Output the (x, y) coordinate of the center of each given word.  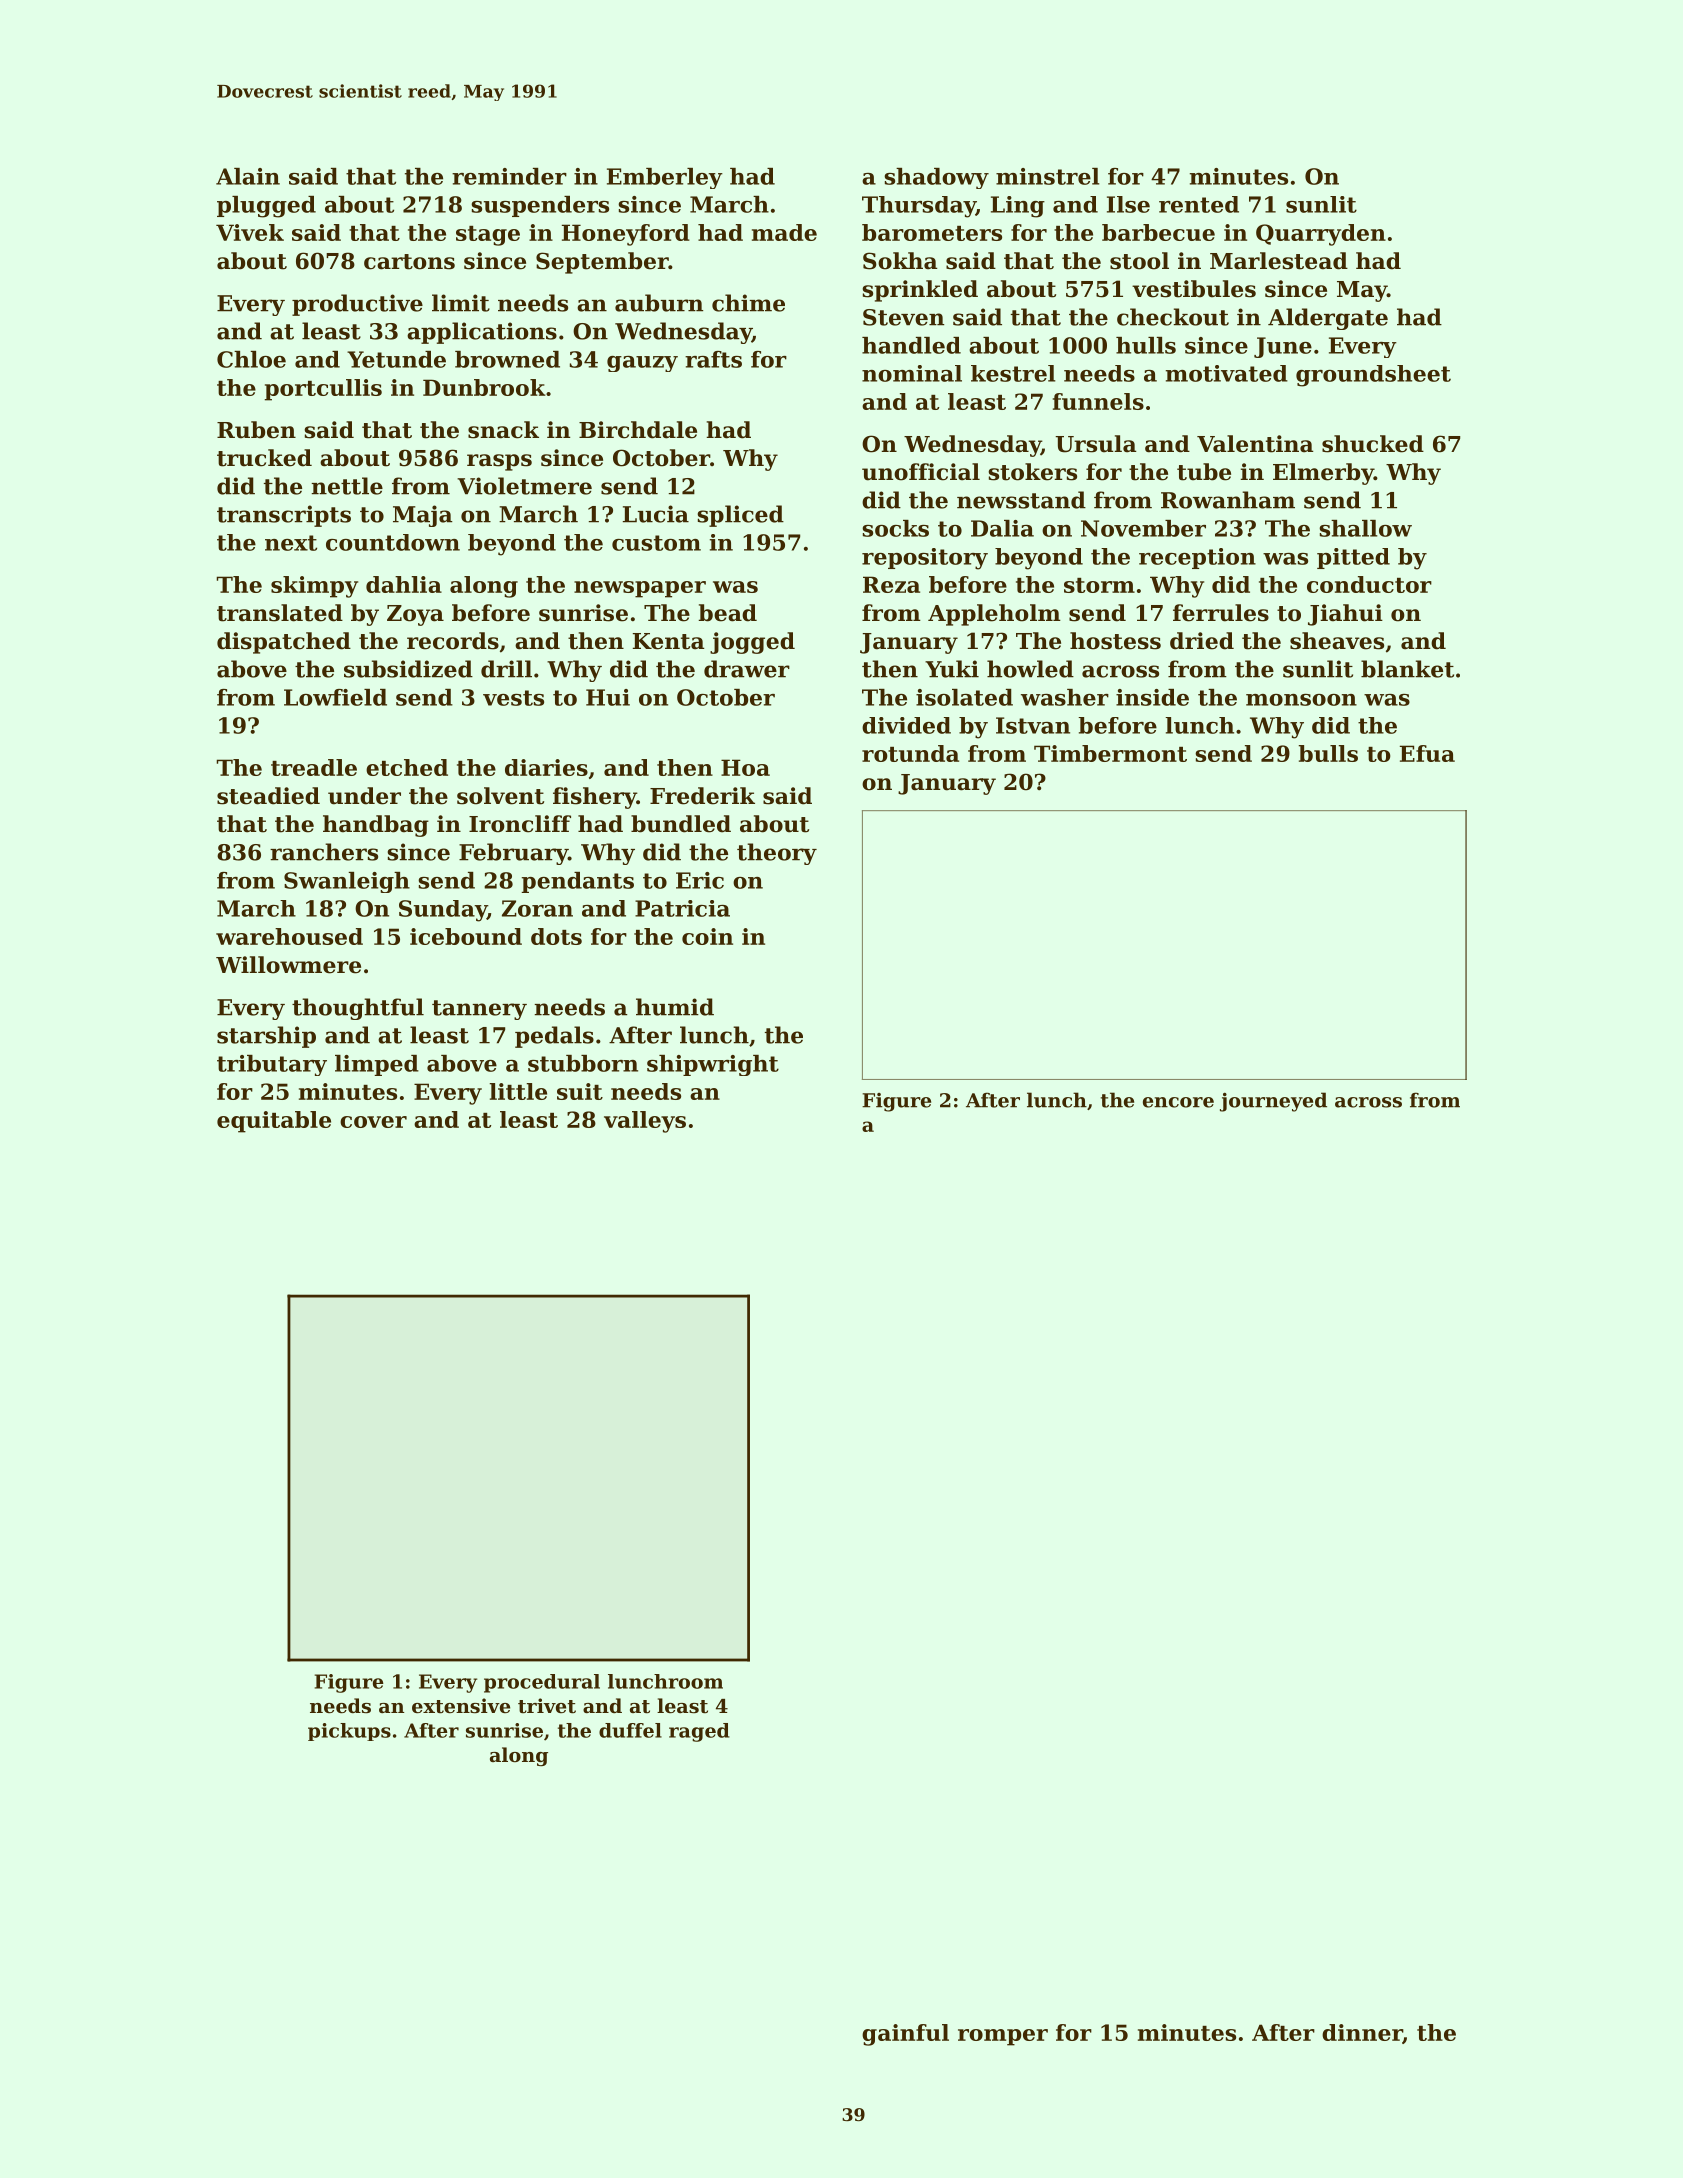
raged (699, 1732)
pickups (349, 1732)
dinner (1362, 2034)
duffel (630, 1730)
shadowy (936, 178)
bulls (1328, 753)
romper (1003, 2037)
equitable (274, 1122)
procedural (542, 1683)
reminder (509, 176)
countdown (393, 542)
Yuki (952, 669)
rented (1199, 204)
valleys (645, 1122)
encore (1178, 1102)
